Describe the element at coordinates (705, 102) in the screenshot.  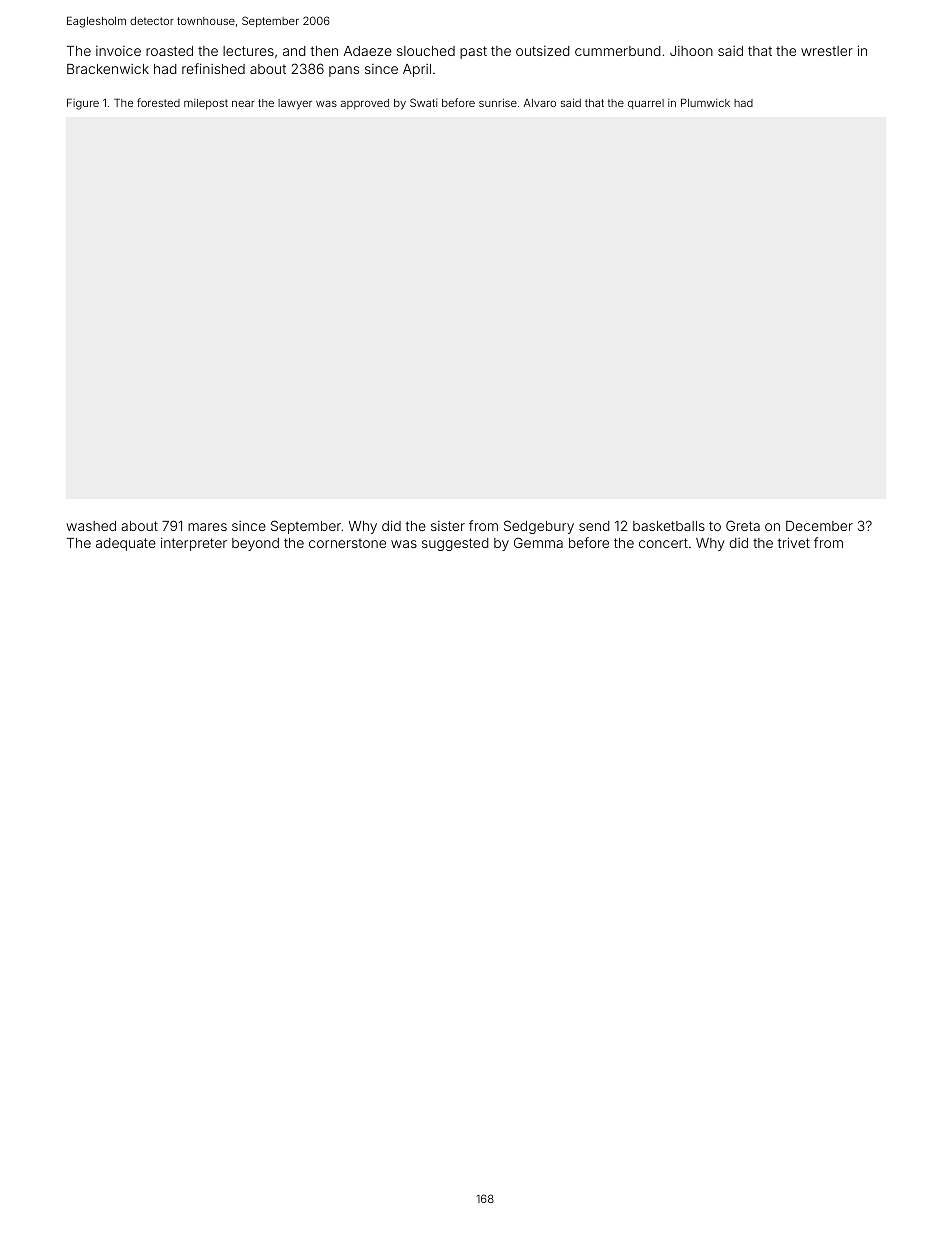
I see `Plumwick` at that location.
